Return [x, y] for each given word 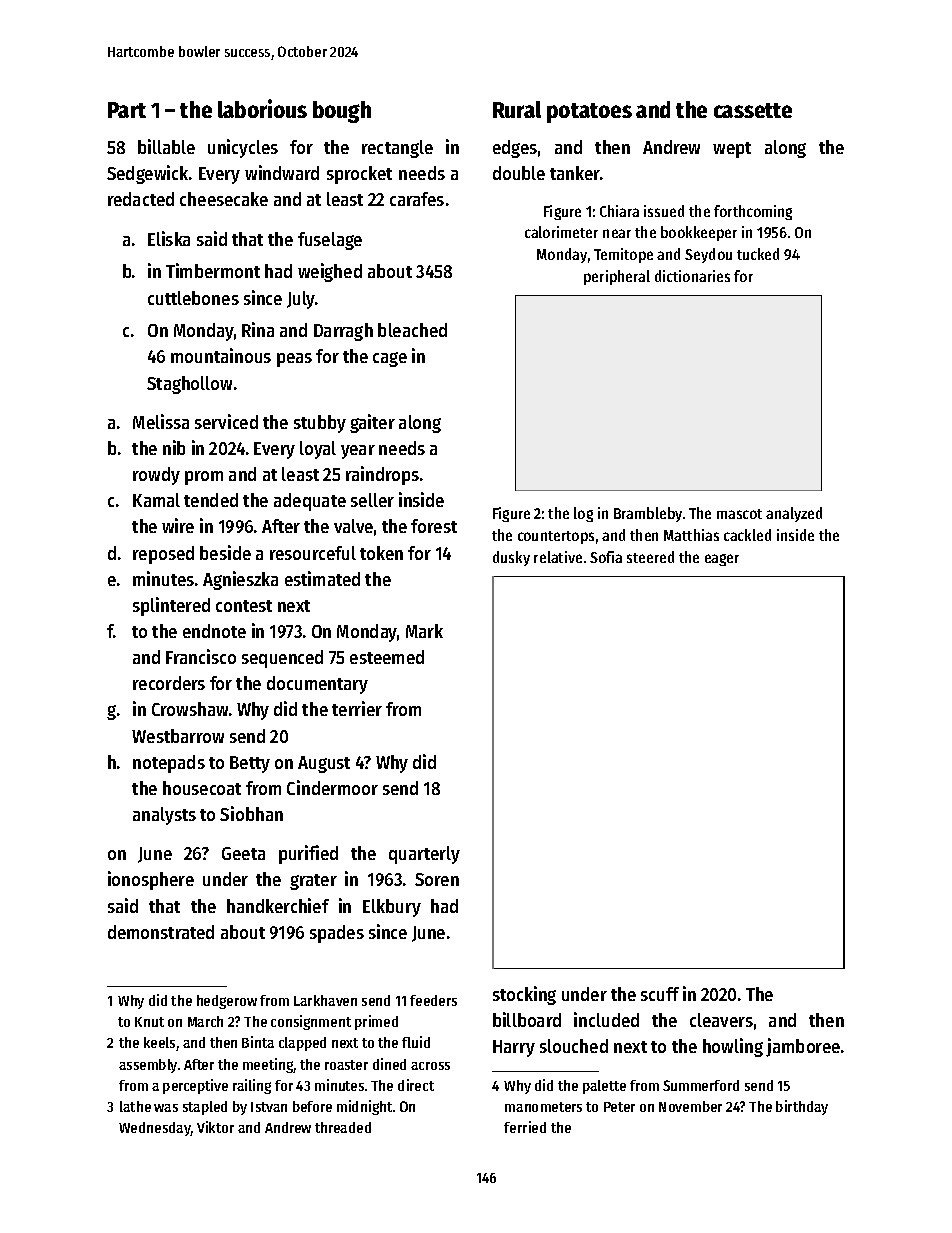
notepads [169, 764]
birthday [802, 1107]
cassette [753, 110]
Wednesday [155, 1129]
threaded [343, 1127]
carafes [417, 199]
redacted [141, 199]
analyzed [794, 514]
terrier [357, 708]
